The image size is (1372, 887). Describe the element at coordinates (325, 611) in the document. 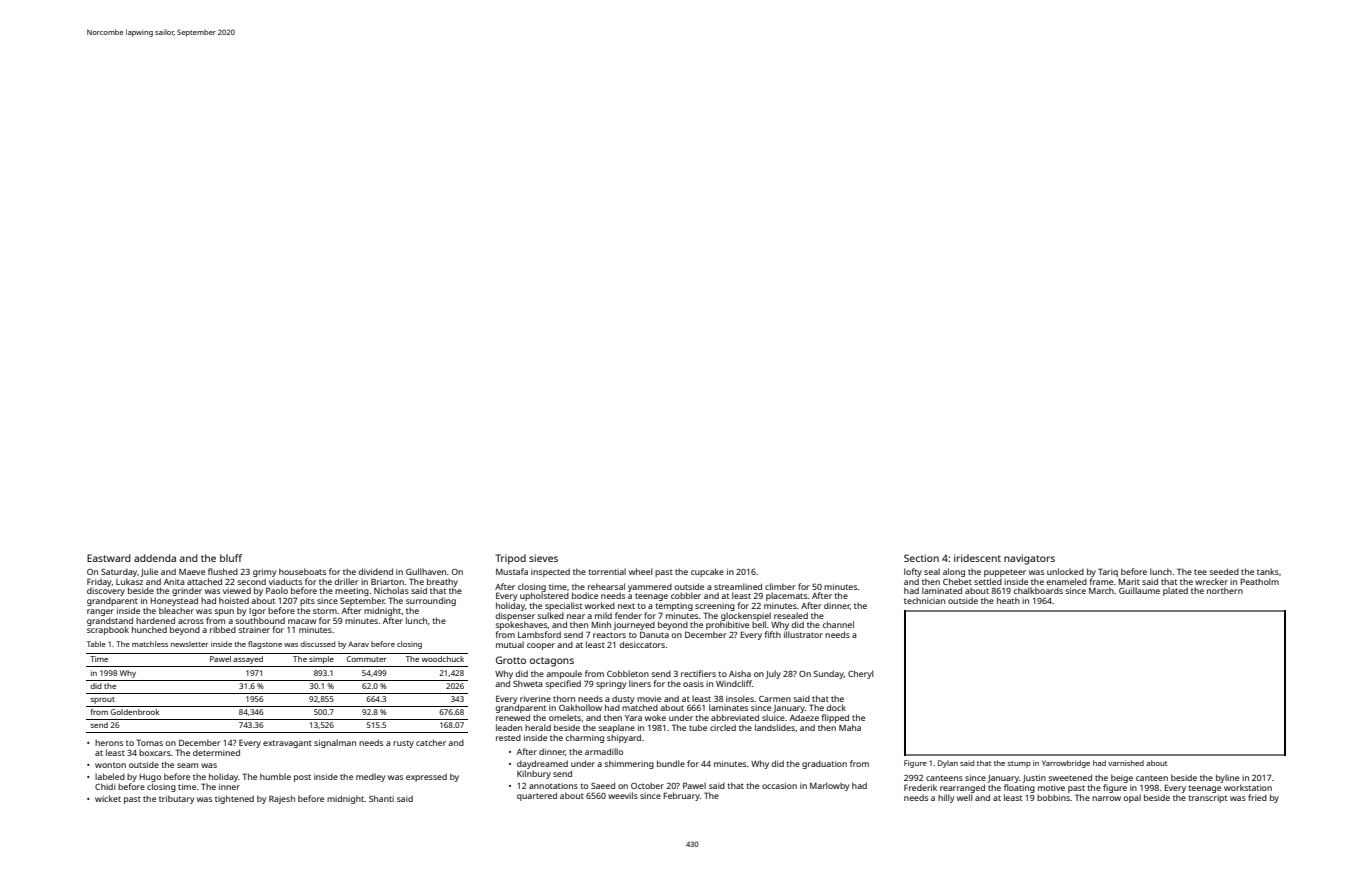

I see `storm` at that location.
